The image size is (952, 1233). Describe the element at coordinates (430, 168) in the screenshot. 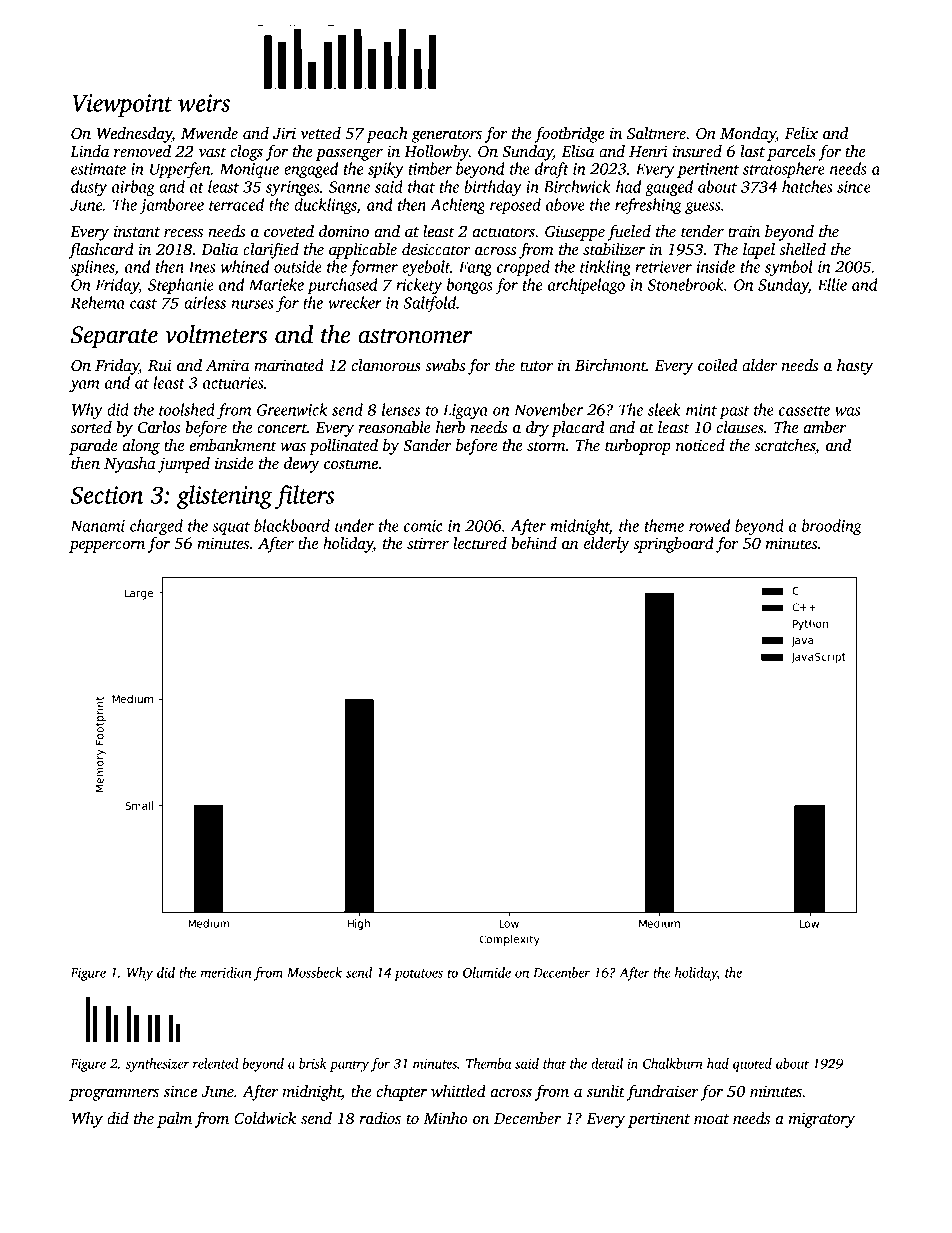

I see `timber` at that location.
